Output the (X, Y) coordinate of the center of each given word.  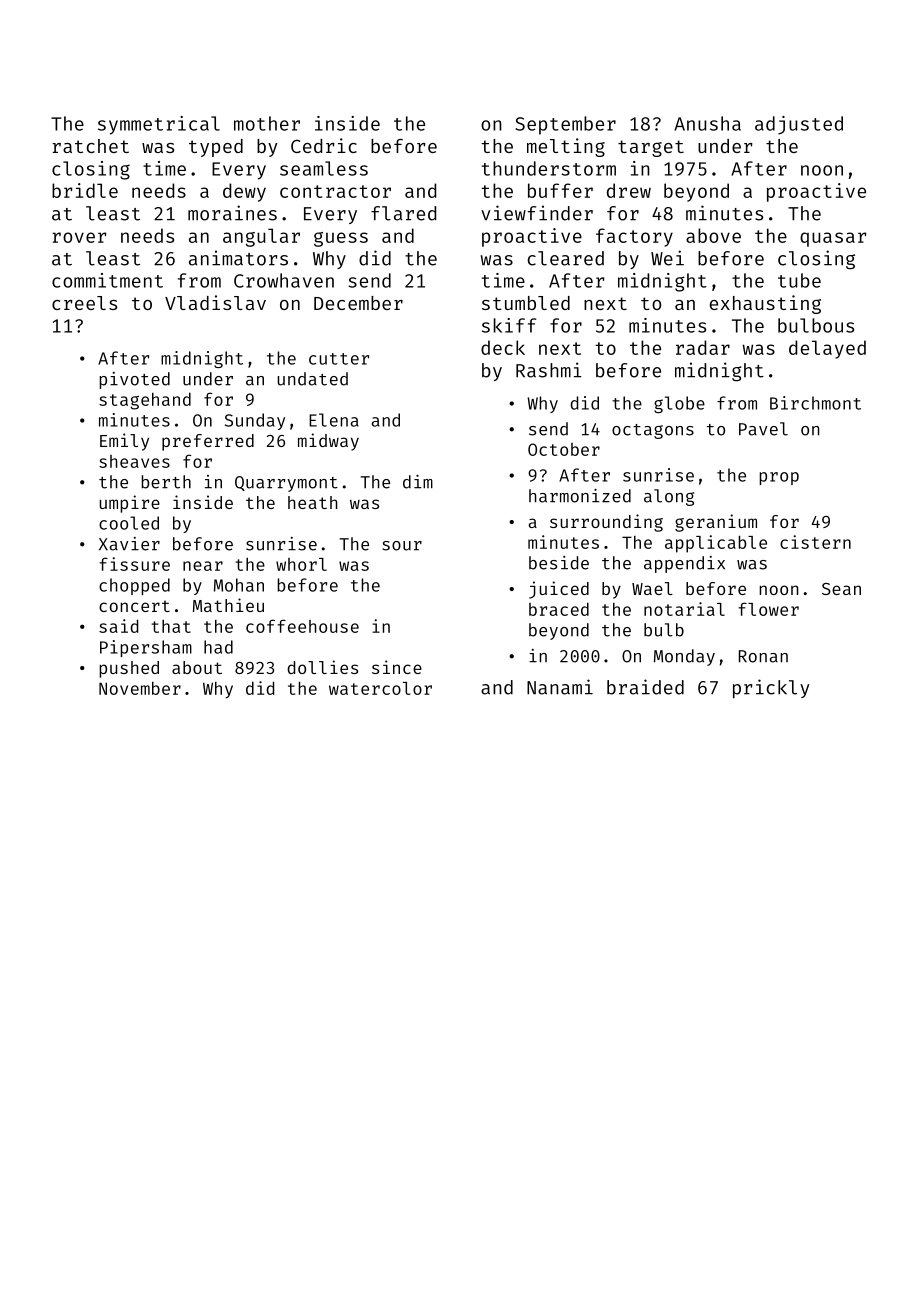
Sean (841, 589)
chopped (134, 586)
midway (328, 442)
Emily (124, 442)
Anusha (707, 123)
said (118, 626)
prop (779, 478)
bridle (85, 190)
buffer (560, 190)
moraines (232, 213)
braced (559, 609)
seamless (324, 168)
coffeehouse (302, 626)
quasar (833, 239)
